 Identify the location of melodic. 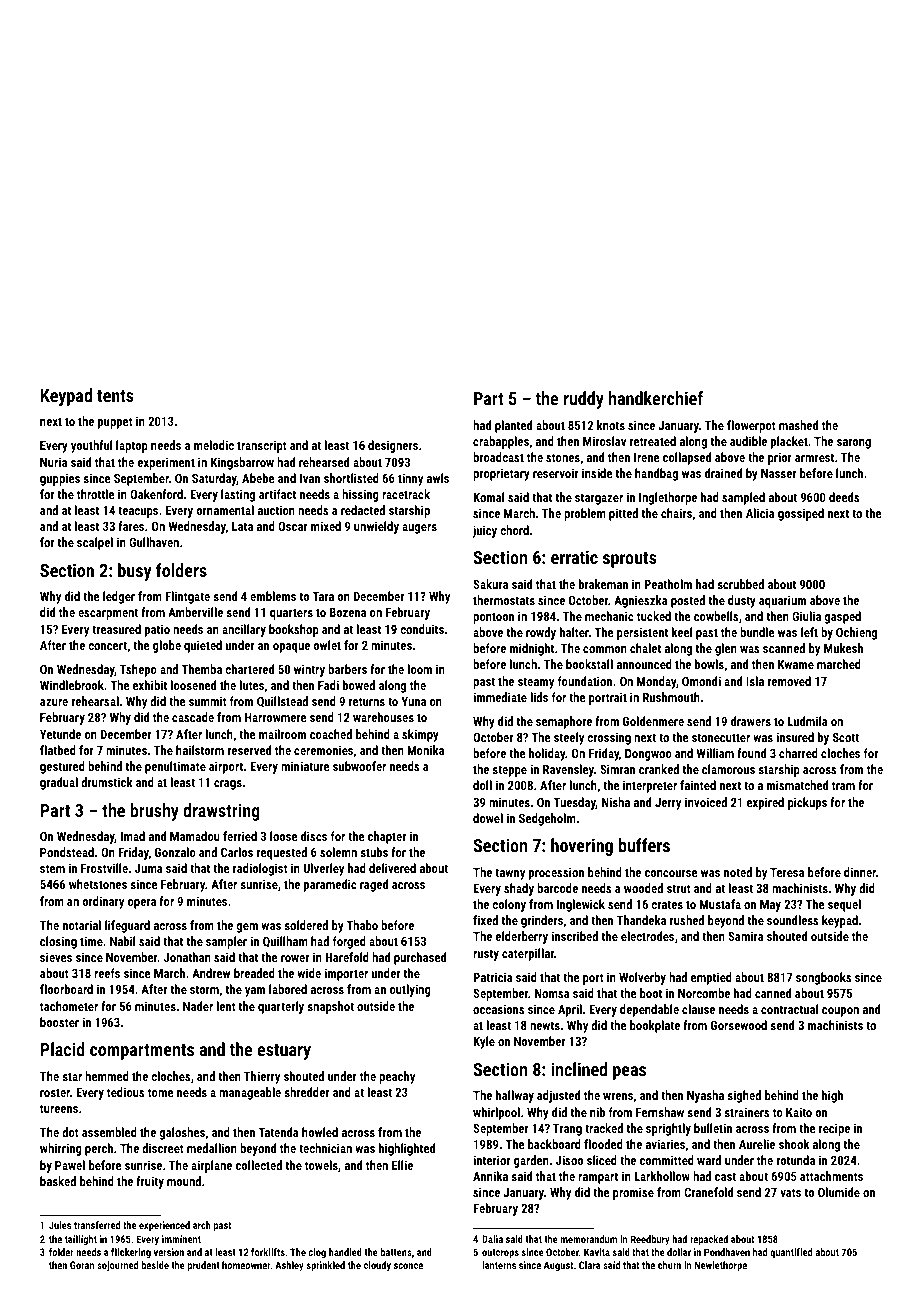
(214, 445).
